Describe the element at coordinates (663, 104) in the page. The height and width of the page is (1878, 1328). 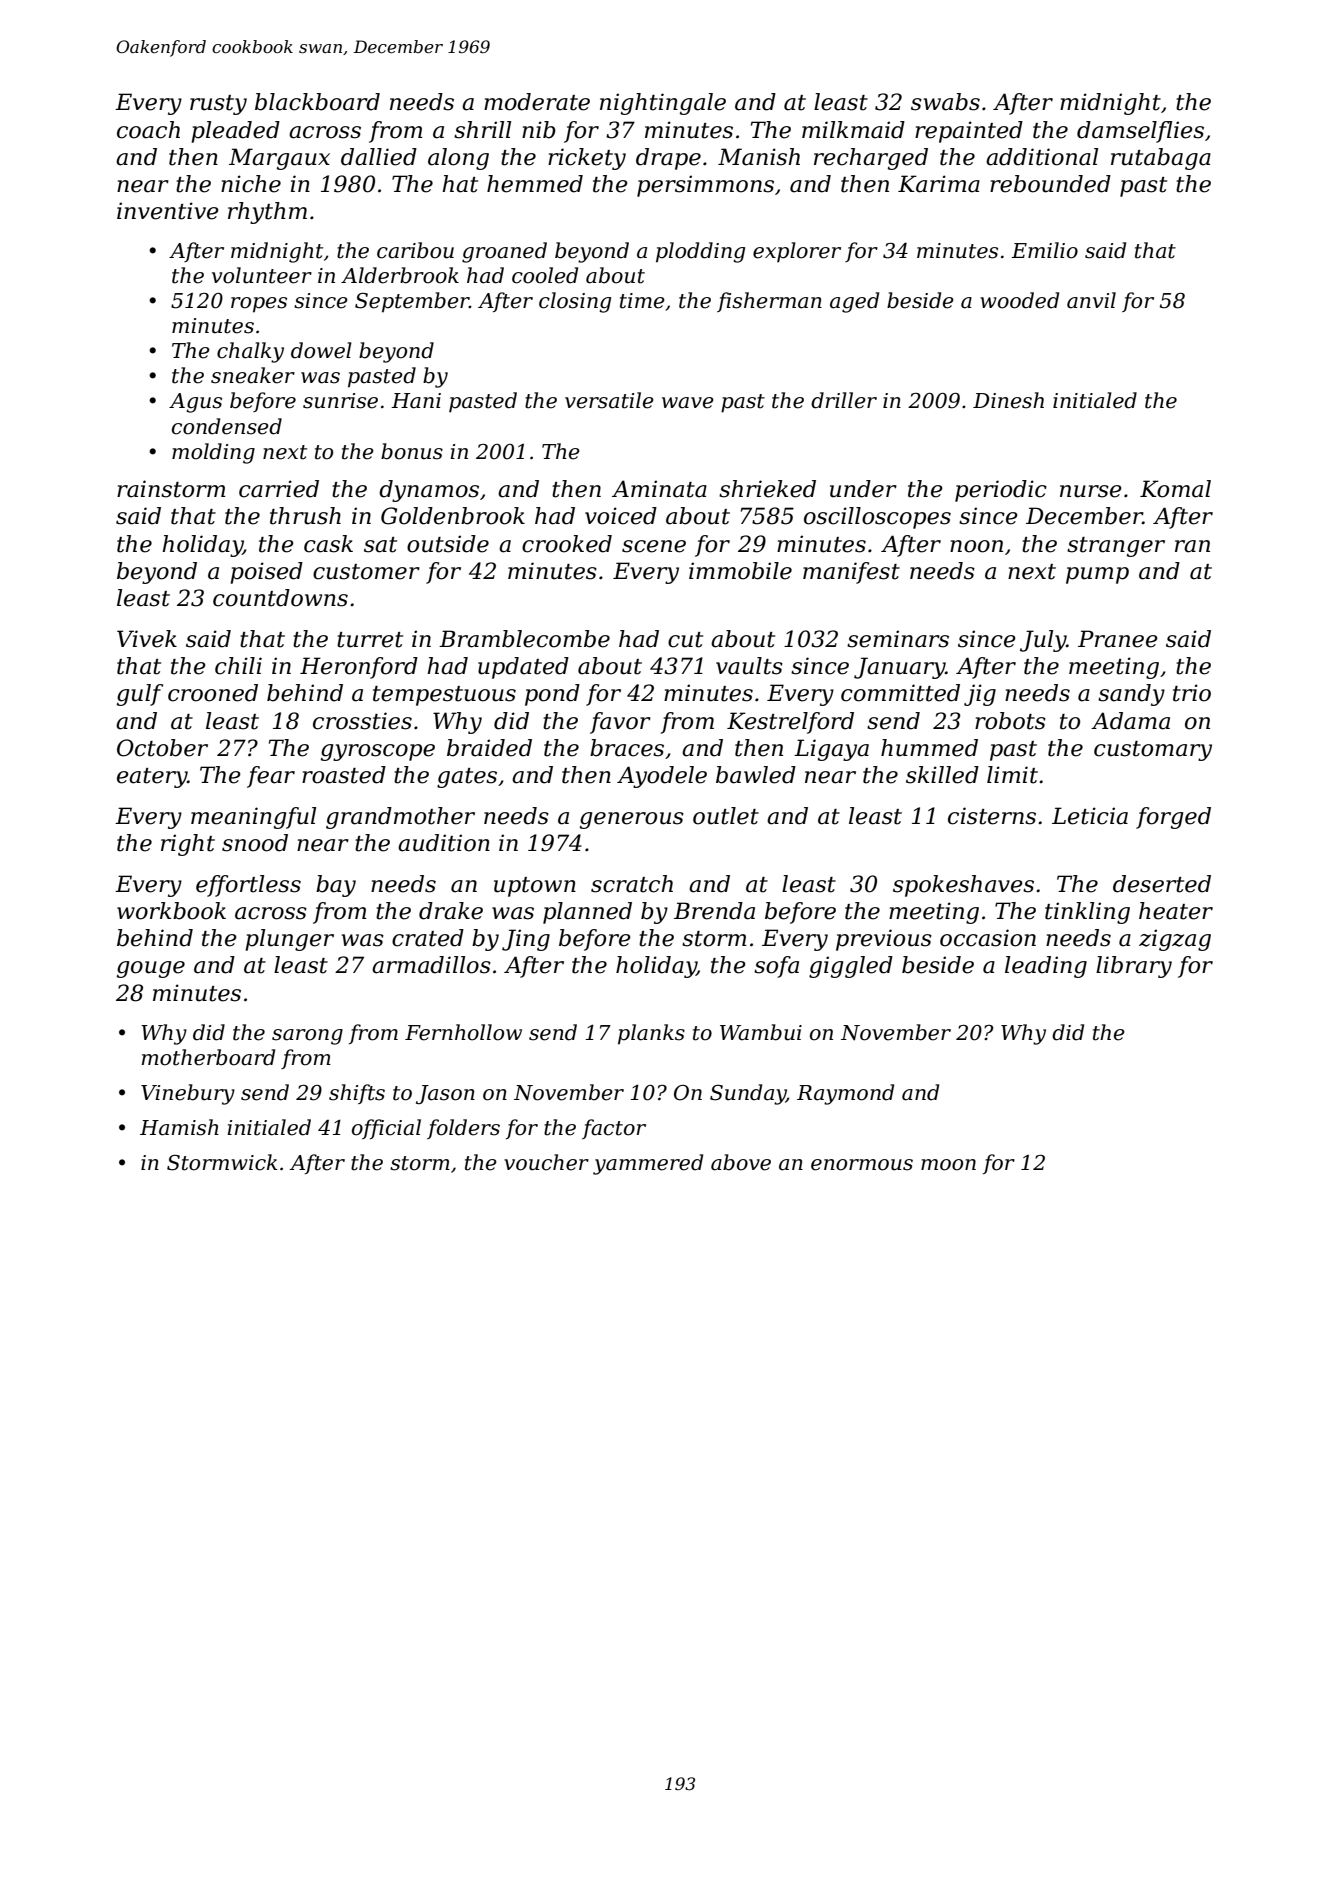
I see `nightingale` at that location.
